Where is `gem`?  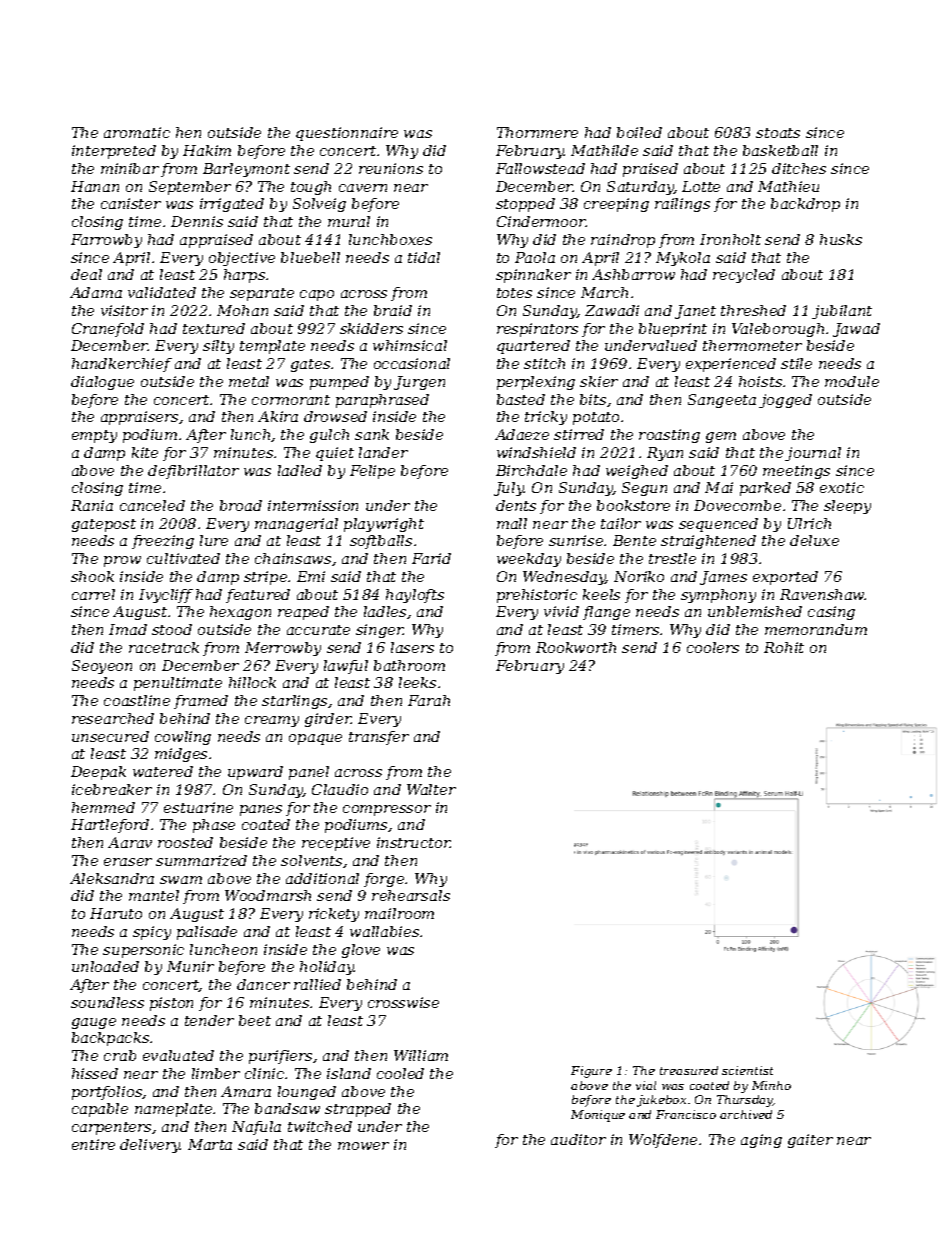
gem is located at coordinates (721, 437).
